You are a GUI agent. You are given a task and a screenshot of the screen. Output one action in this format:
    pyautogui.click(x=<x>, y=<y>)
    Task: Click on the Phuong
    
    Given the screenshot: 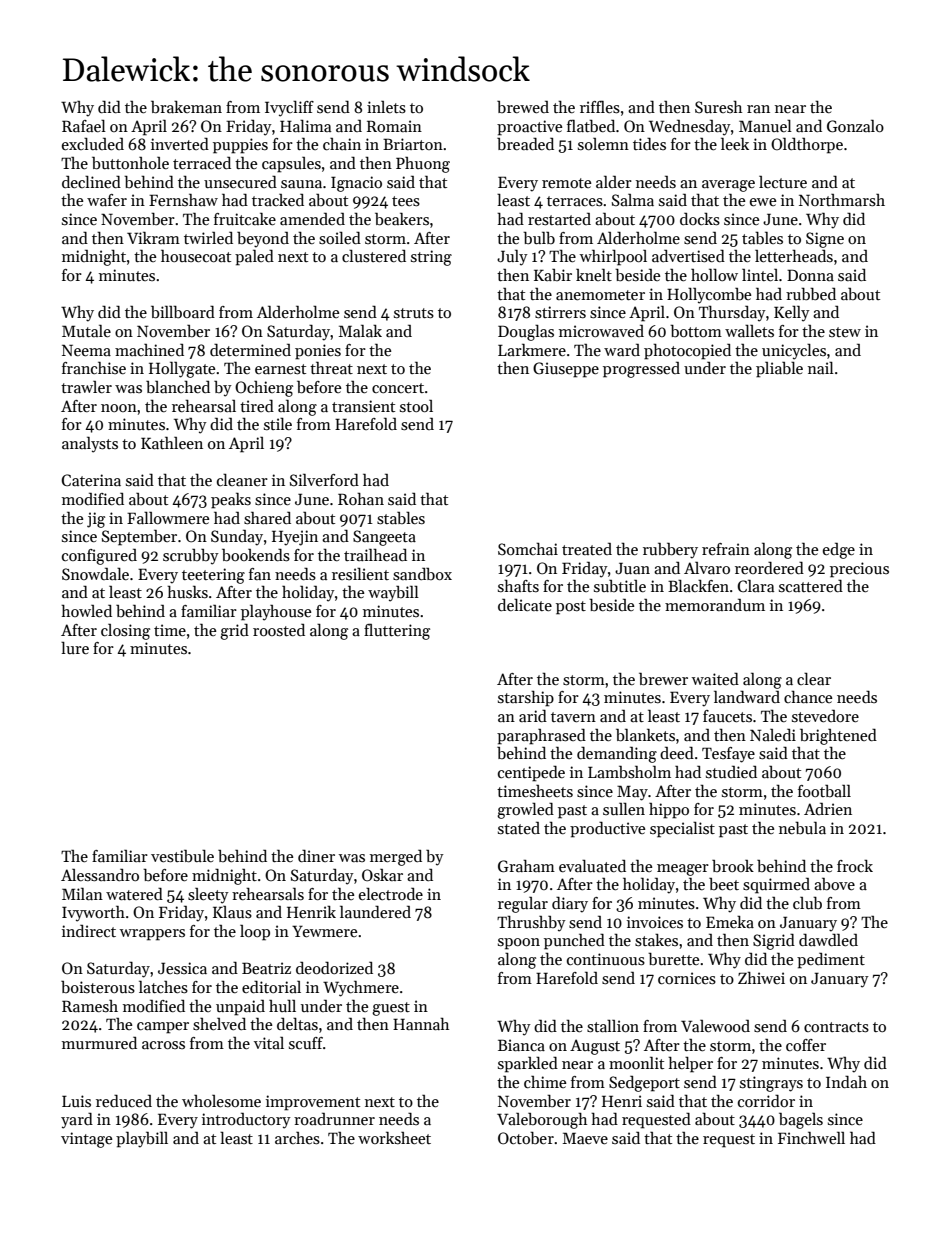 What is the action you would take?
    pyautogui.click(x=423, y=164)
